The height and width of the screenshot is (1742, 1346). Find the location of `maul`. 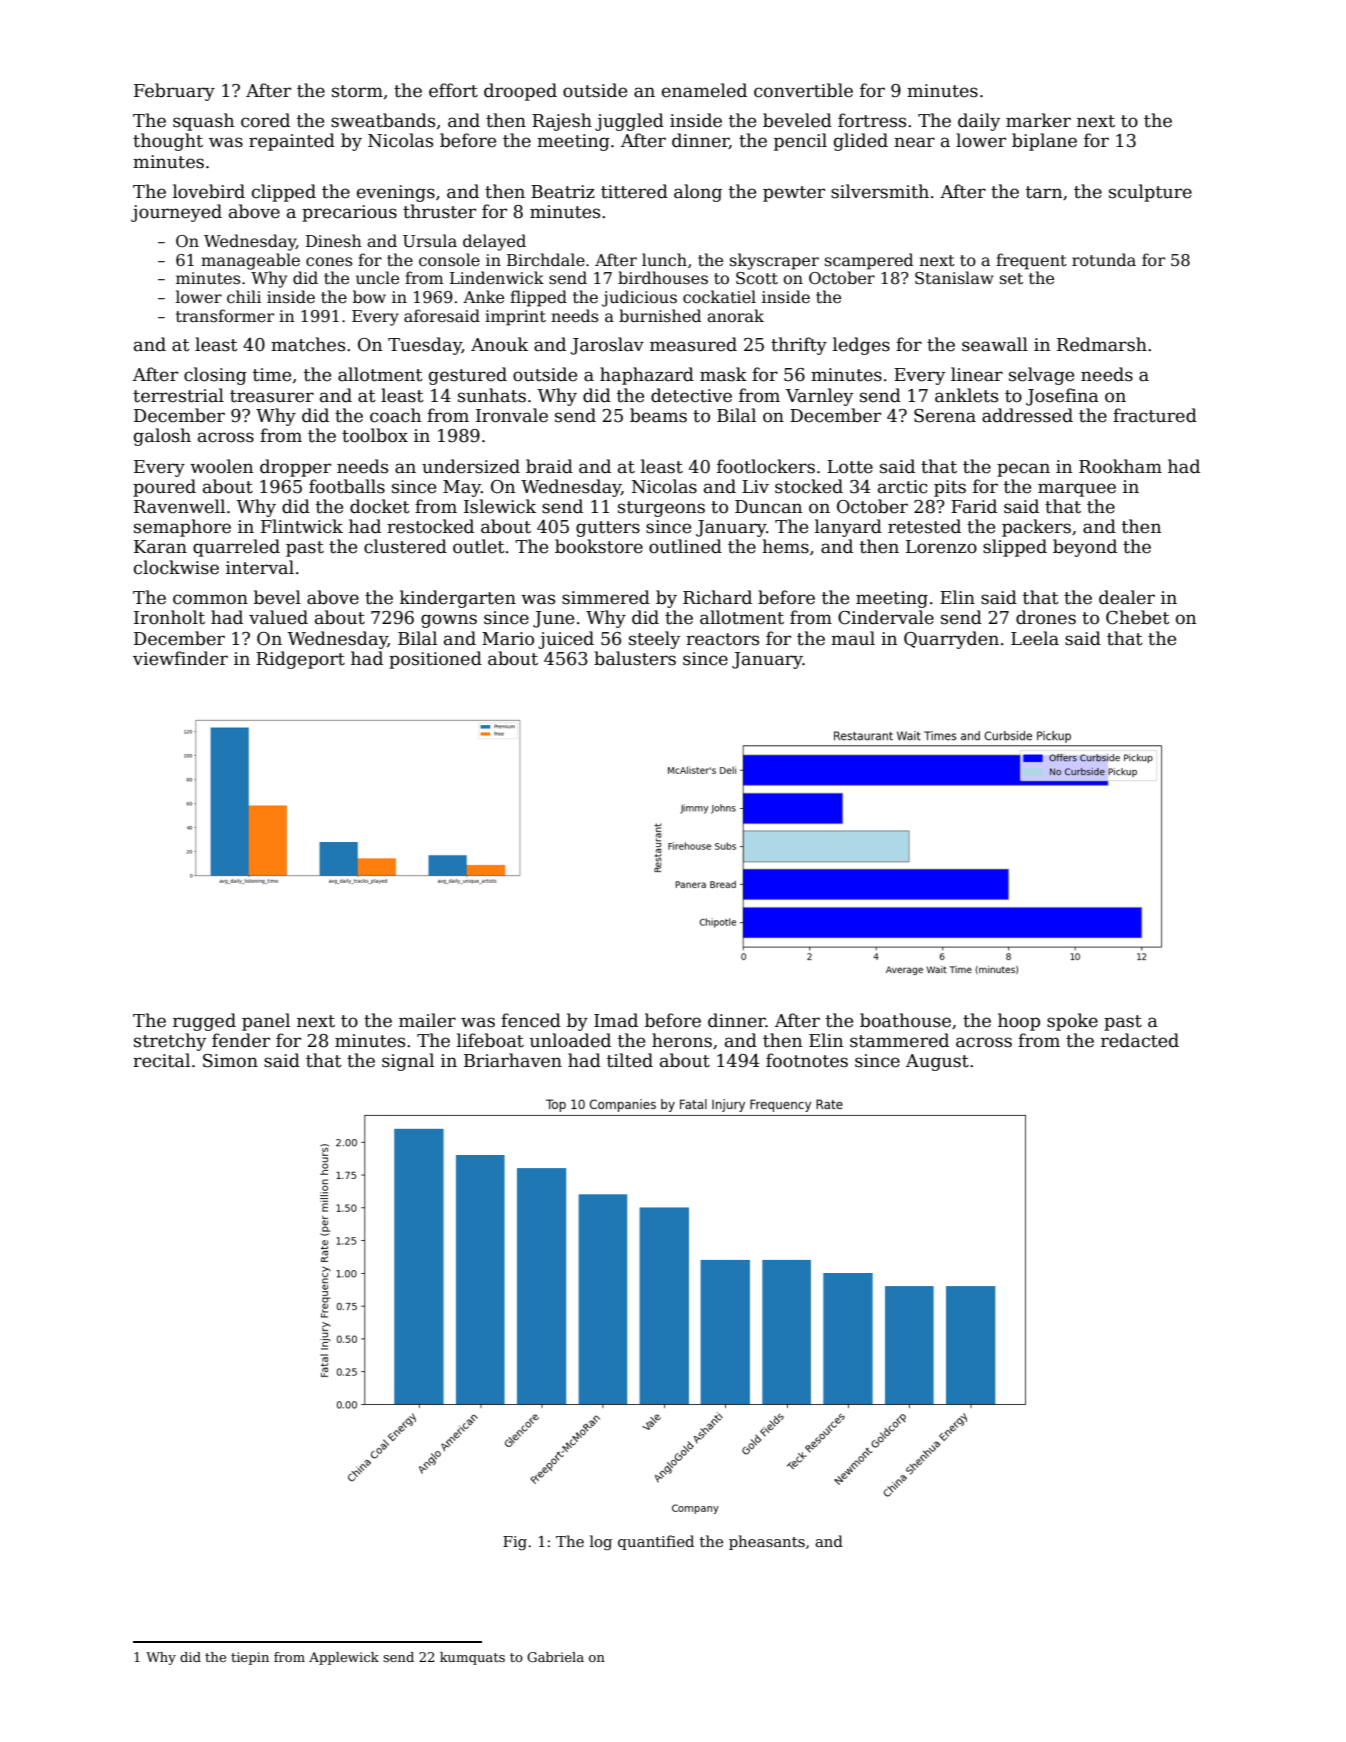

maul is located at coordinates (853, 638).
